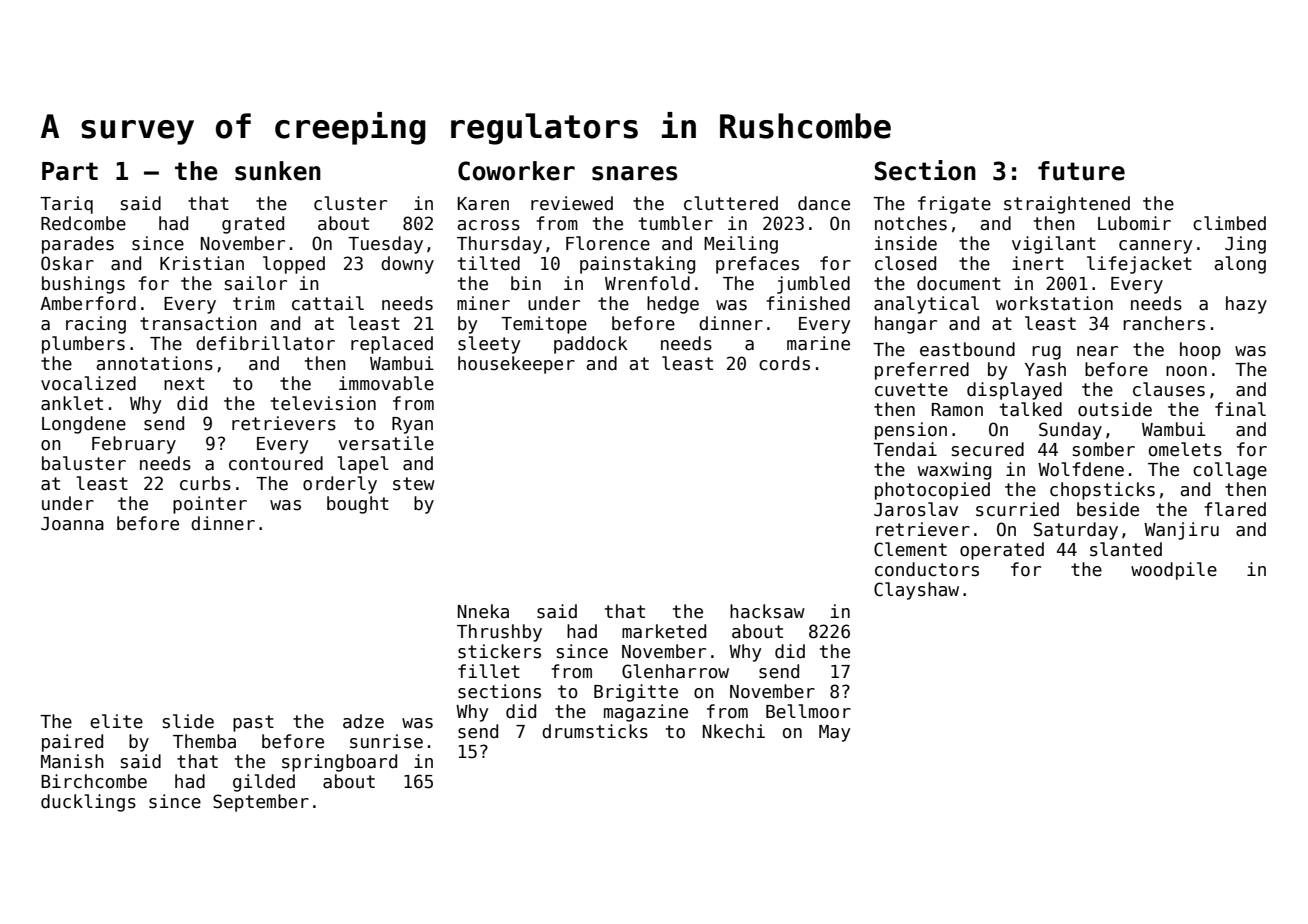 This image has width=1308, height=924. Describe the element at coordinates (635, 173) in the image. I see `snares` at that location.
